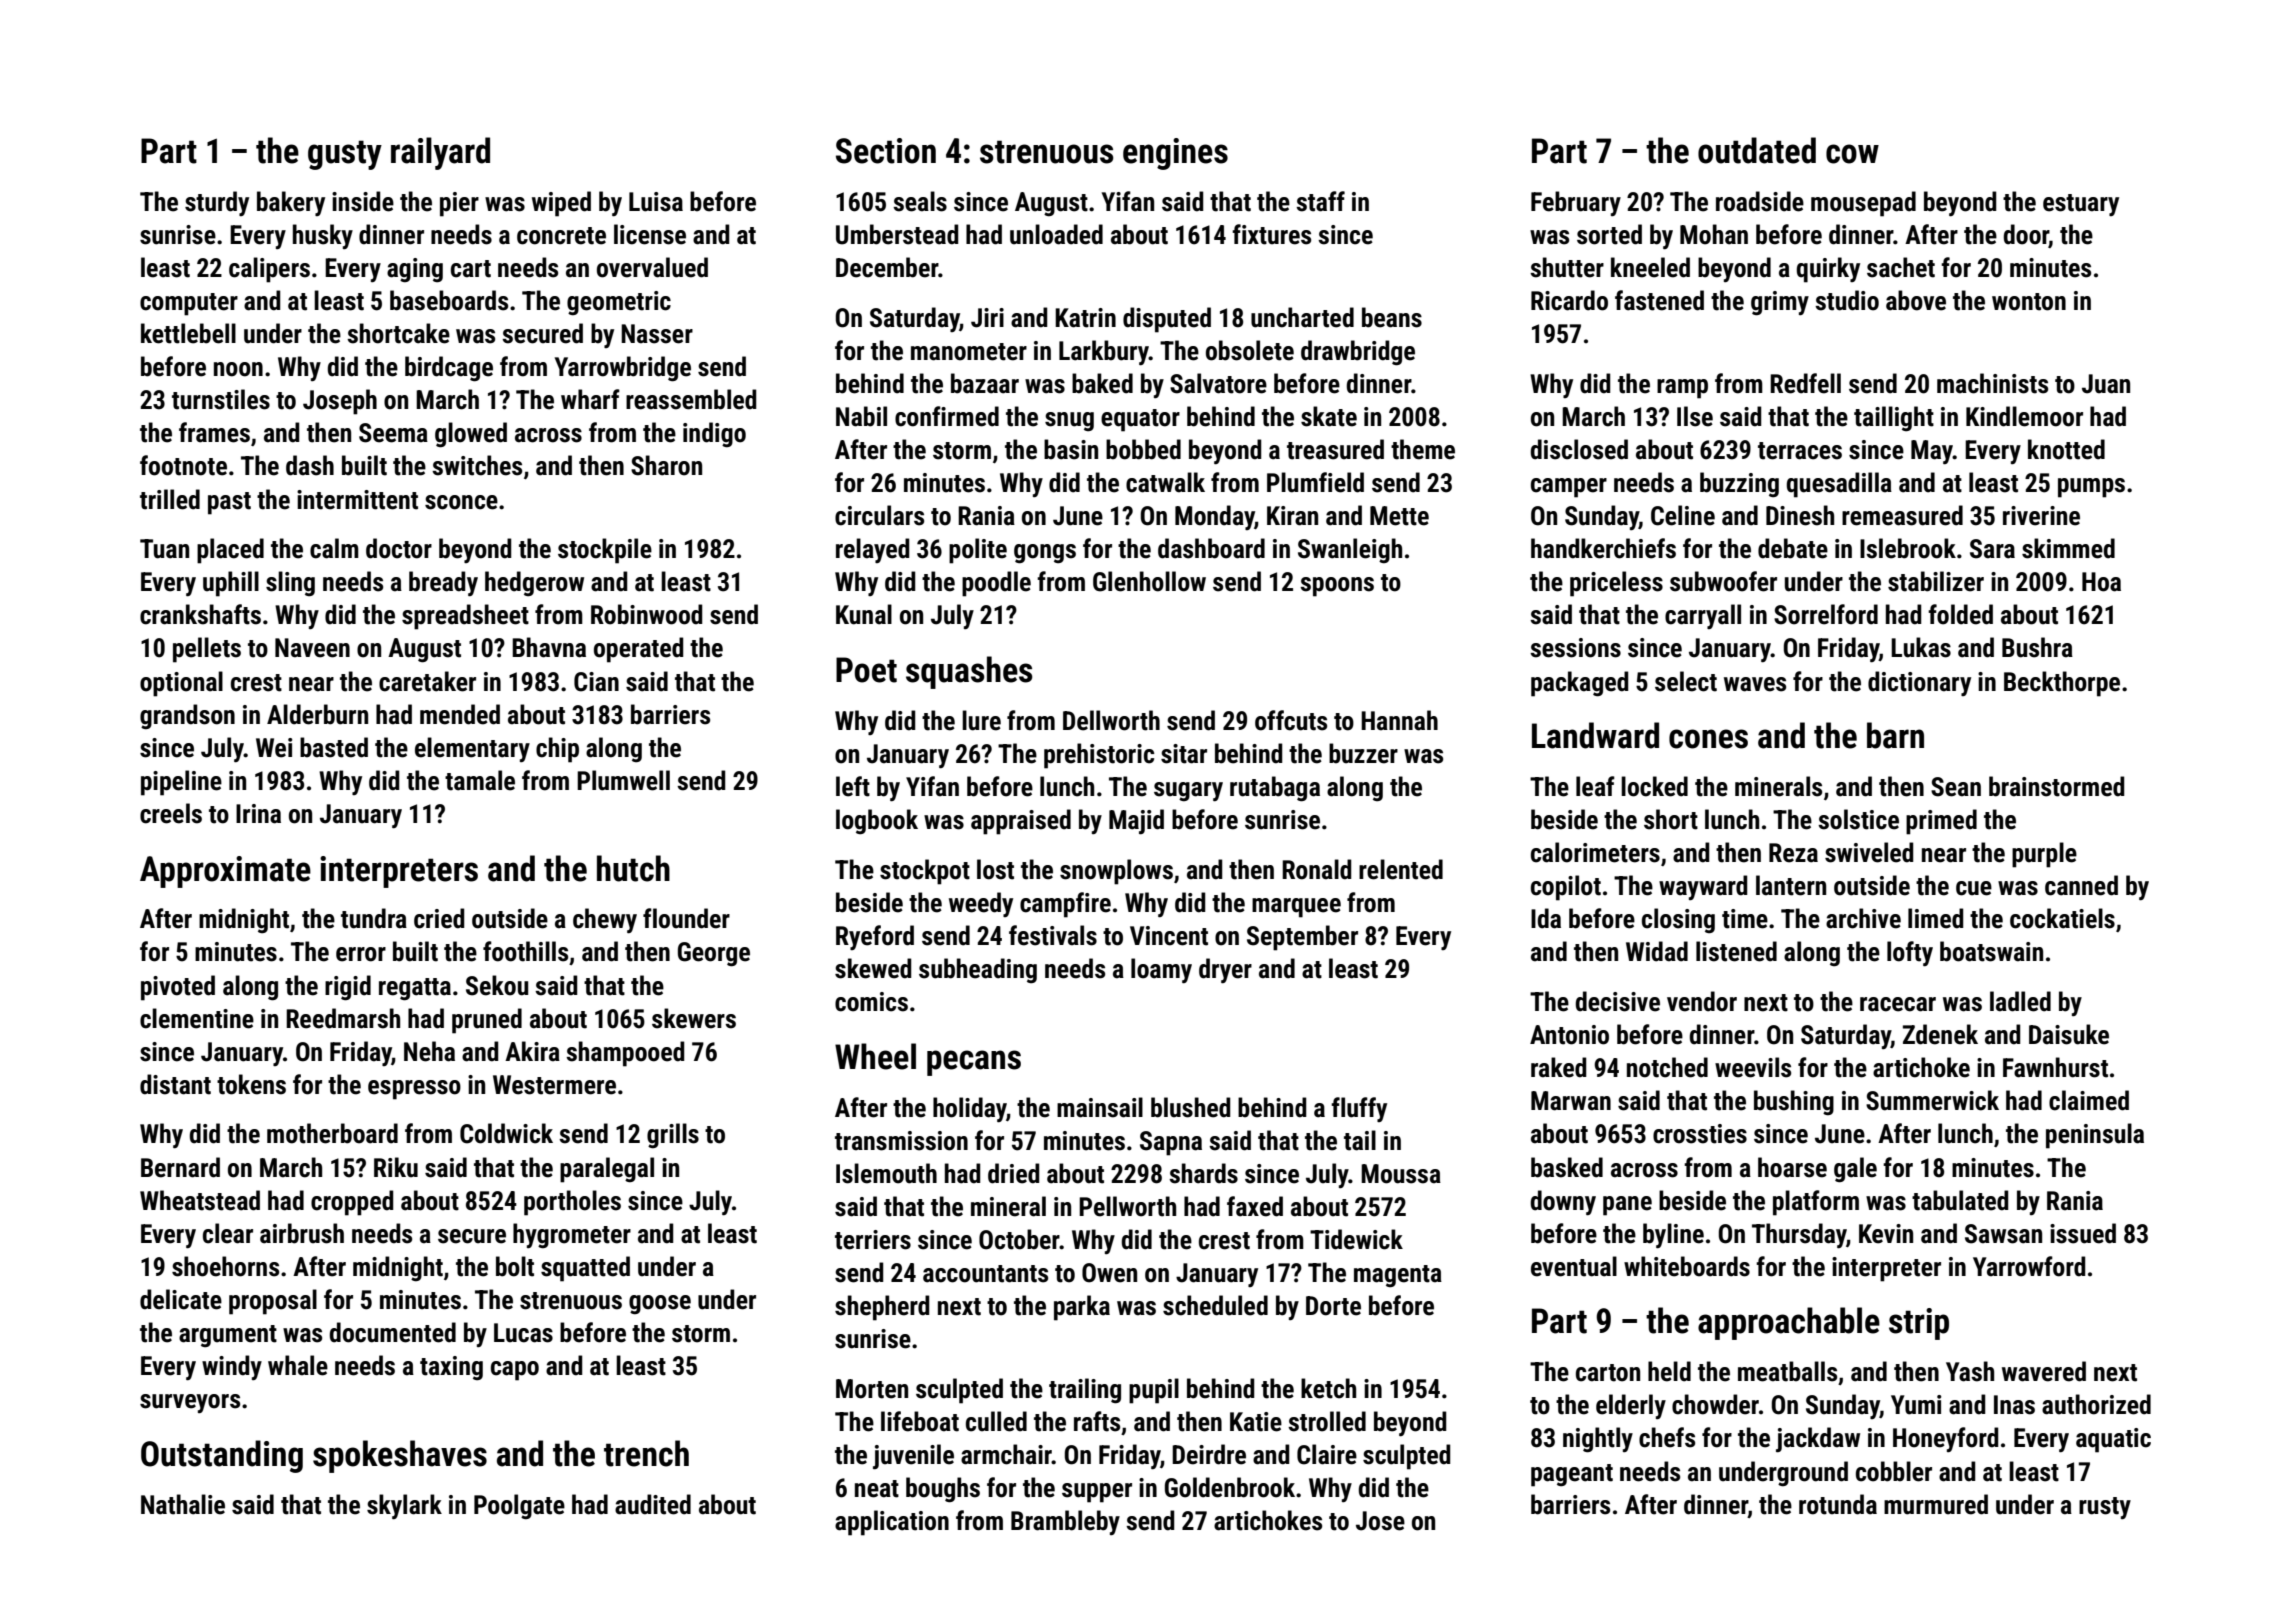 This screenshot has width=2292, height=1620. What do you see at coordinates (1659, 300) in the screenshot?
I see `fastened` at bounding box center [1659, 300].
